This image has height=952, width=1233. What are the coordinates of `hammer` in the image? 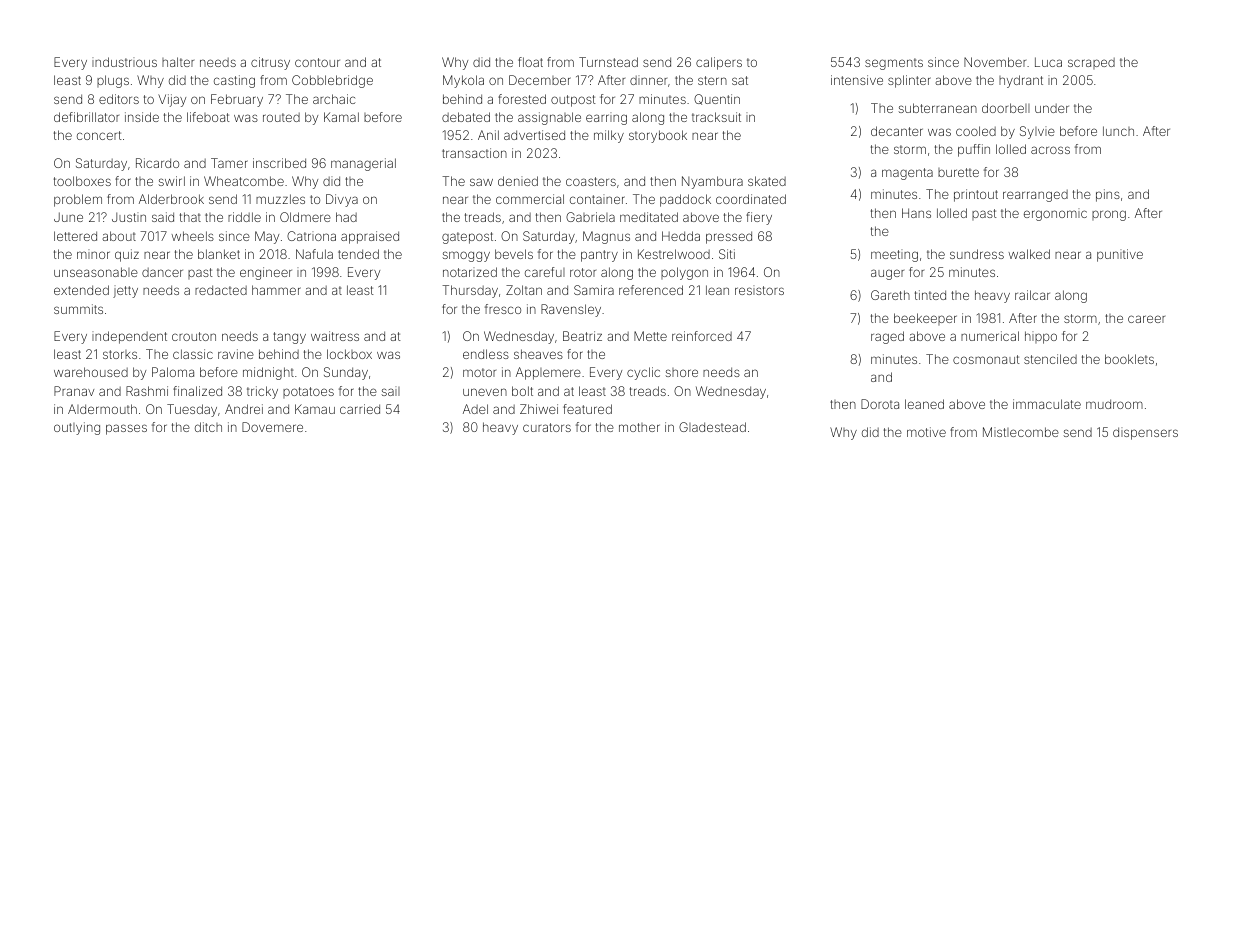 It's located at (276, 290).
